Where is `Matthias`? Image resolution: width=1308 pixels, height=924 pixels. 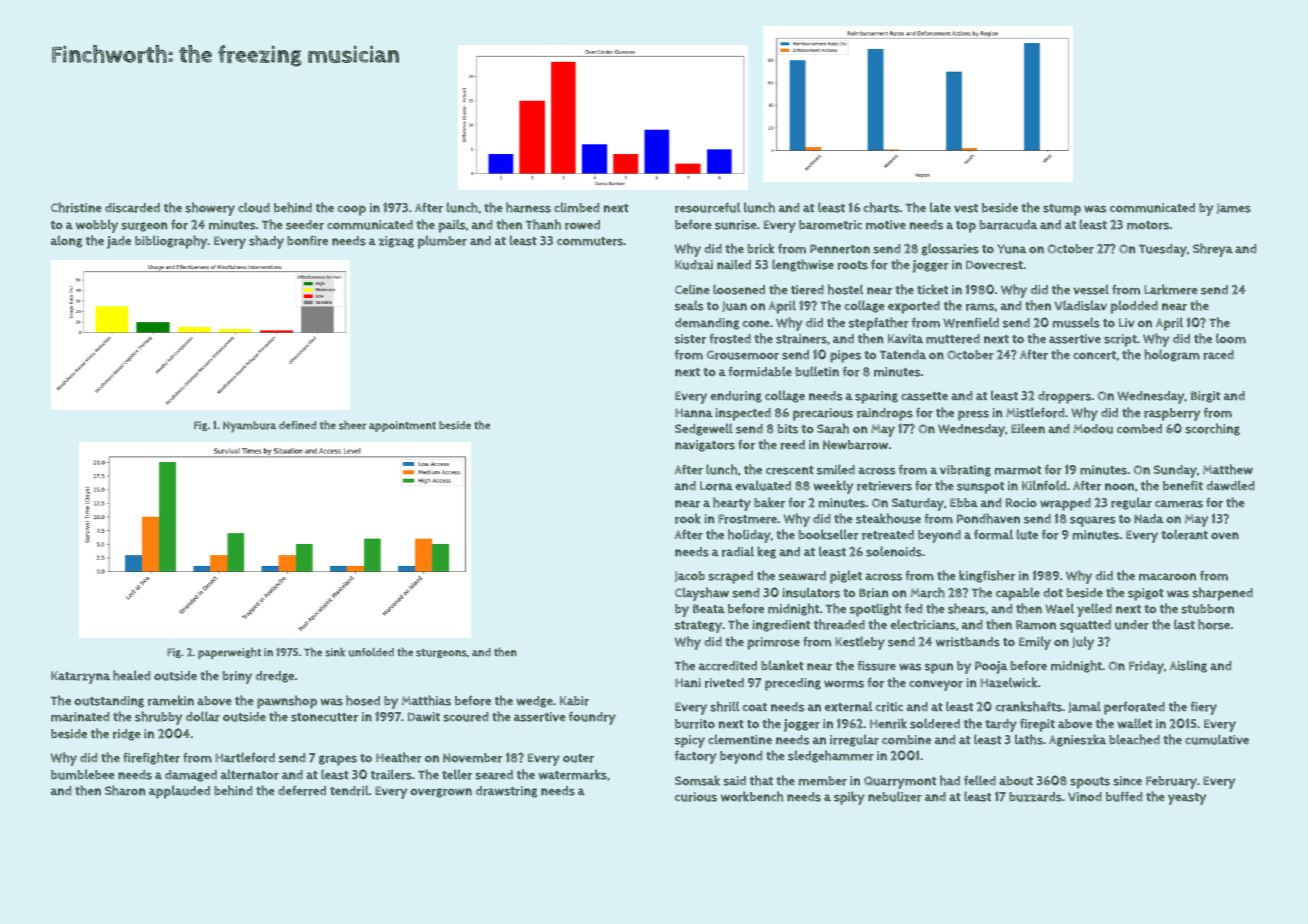 Matthias is located at coordinates (426, 700).
